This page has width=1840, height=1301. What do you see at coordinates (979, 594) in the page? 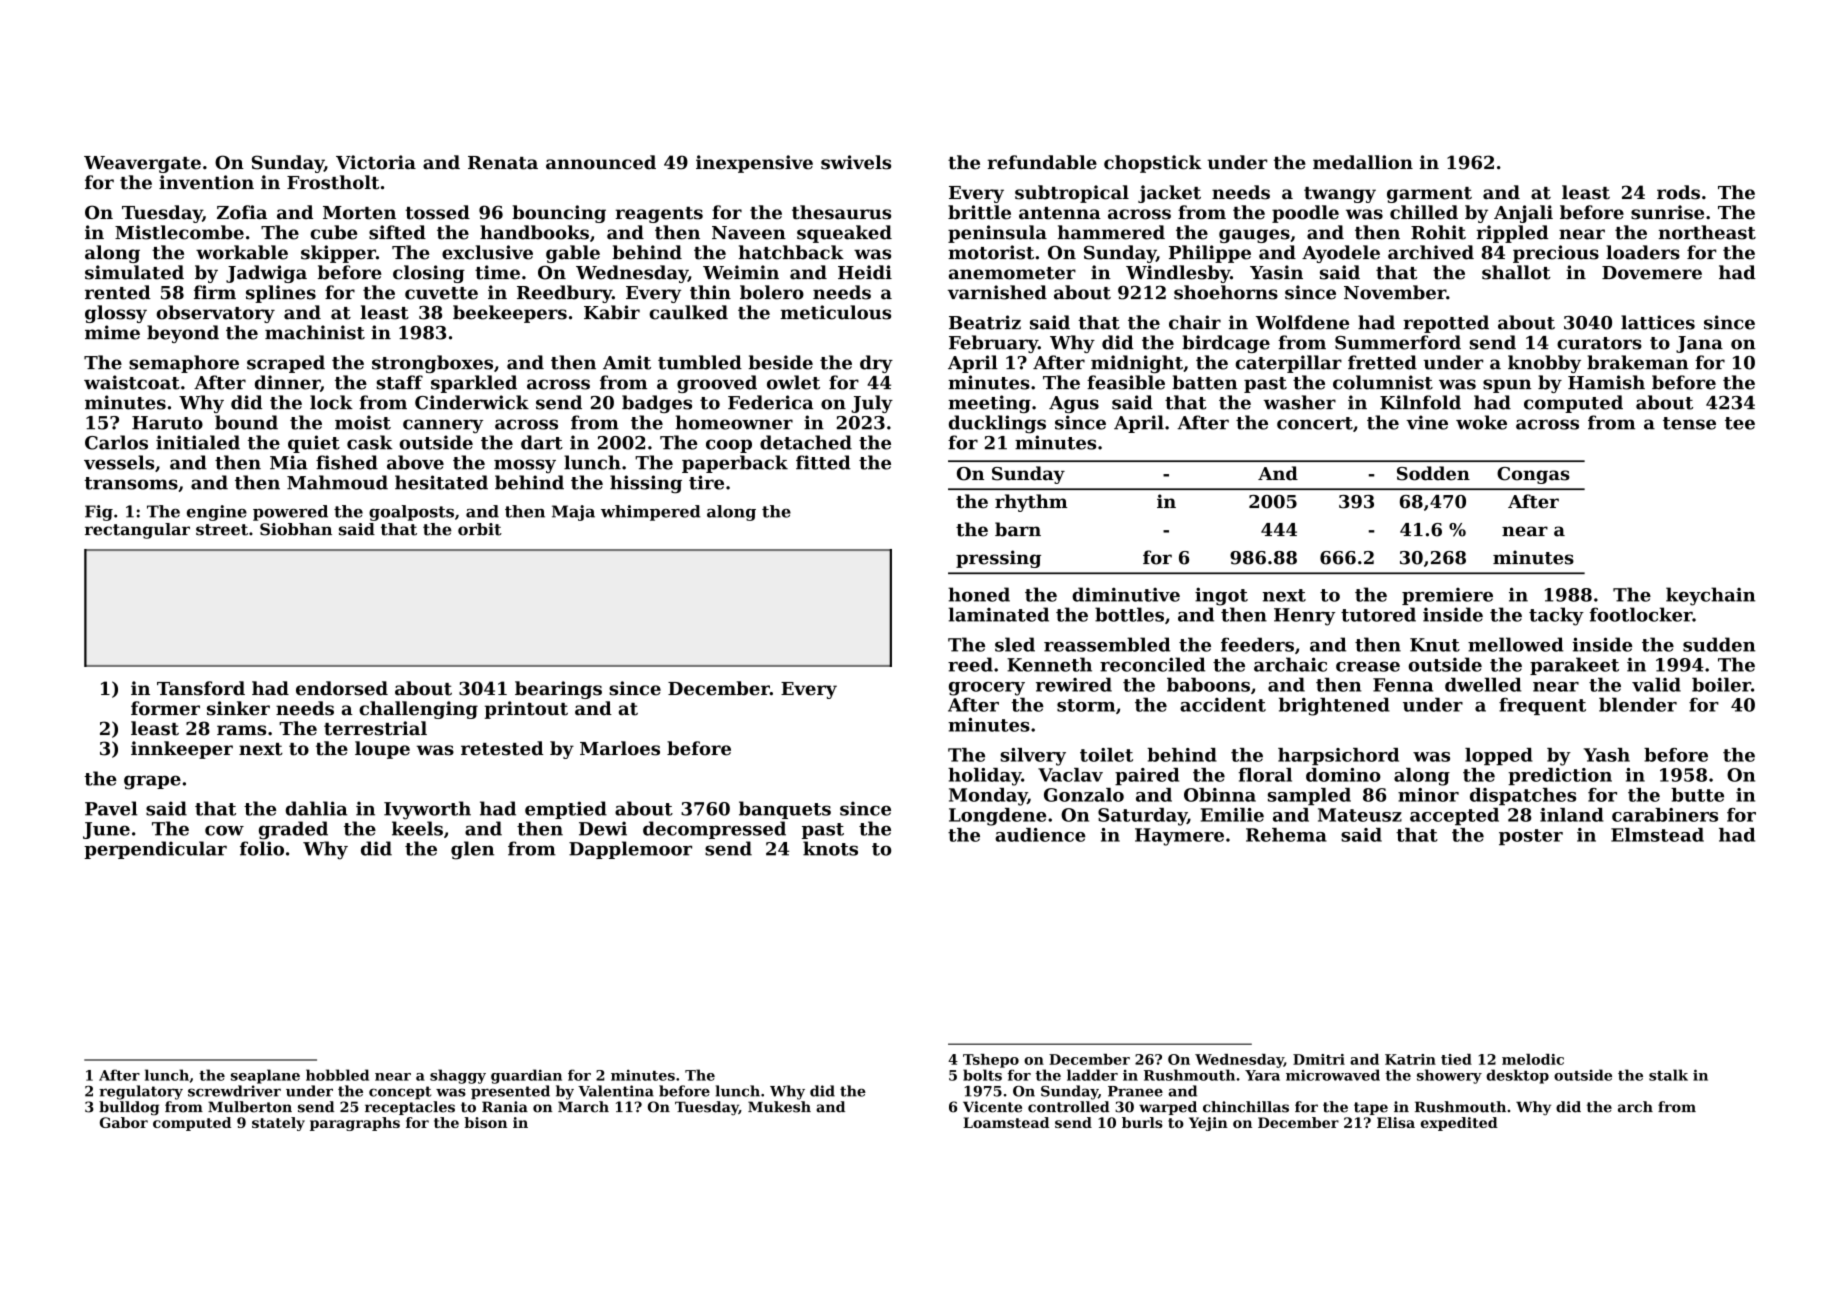
I see `honed` at bounding box center [979, 594].
